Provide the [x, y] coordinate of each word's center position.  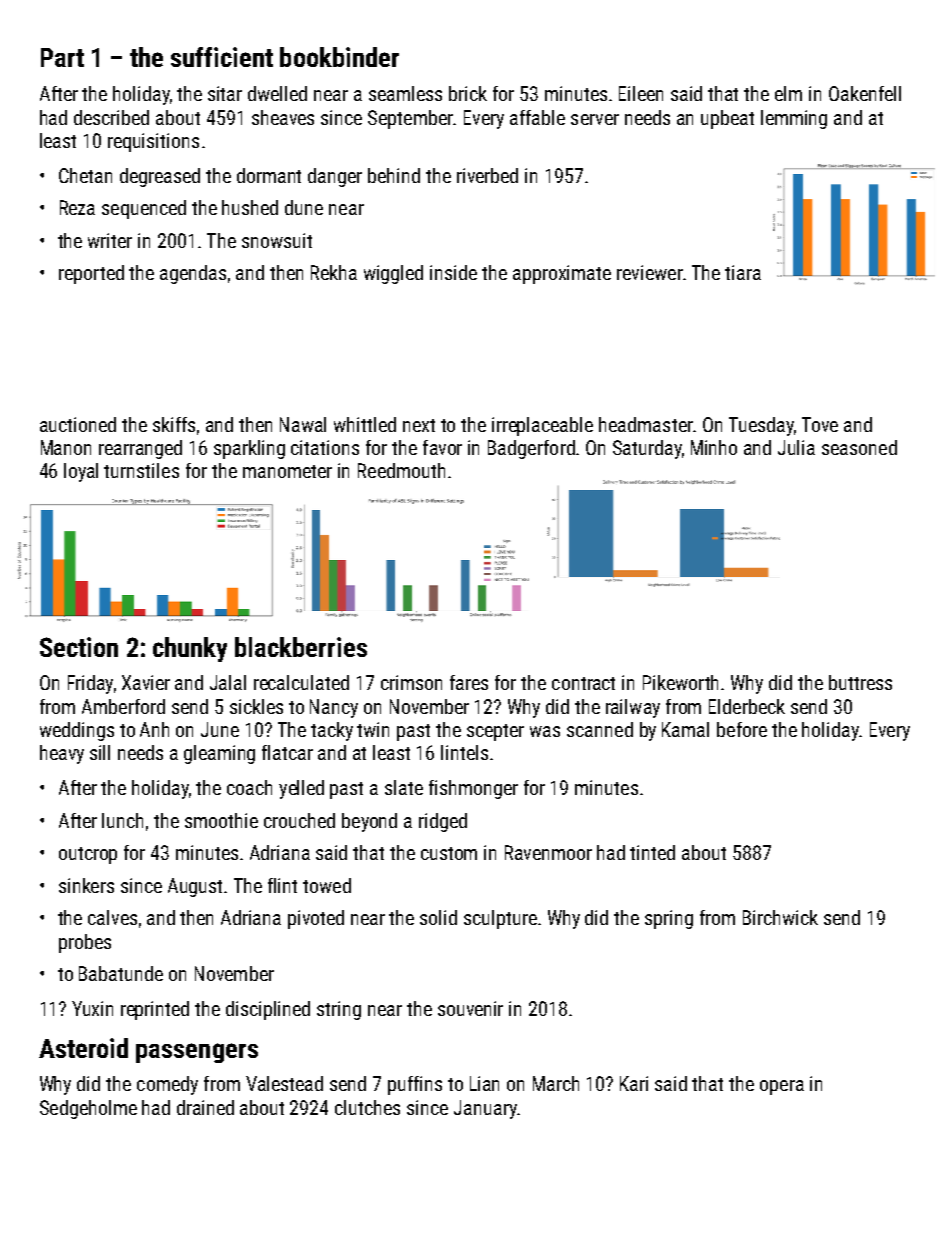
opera [782, 1087]
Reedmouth [401, 470]
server [595, 119]
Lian [484, 1083]
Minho [714, 447]
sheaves [283, 117]
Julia [796, 447]
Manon [66, 447]
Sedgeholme [88, 1109]
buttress [860, 682]
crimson [411, 682]
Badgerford [531, 449]
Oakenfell [865, 93]
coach [249, 787]
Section [79, 647]
